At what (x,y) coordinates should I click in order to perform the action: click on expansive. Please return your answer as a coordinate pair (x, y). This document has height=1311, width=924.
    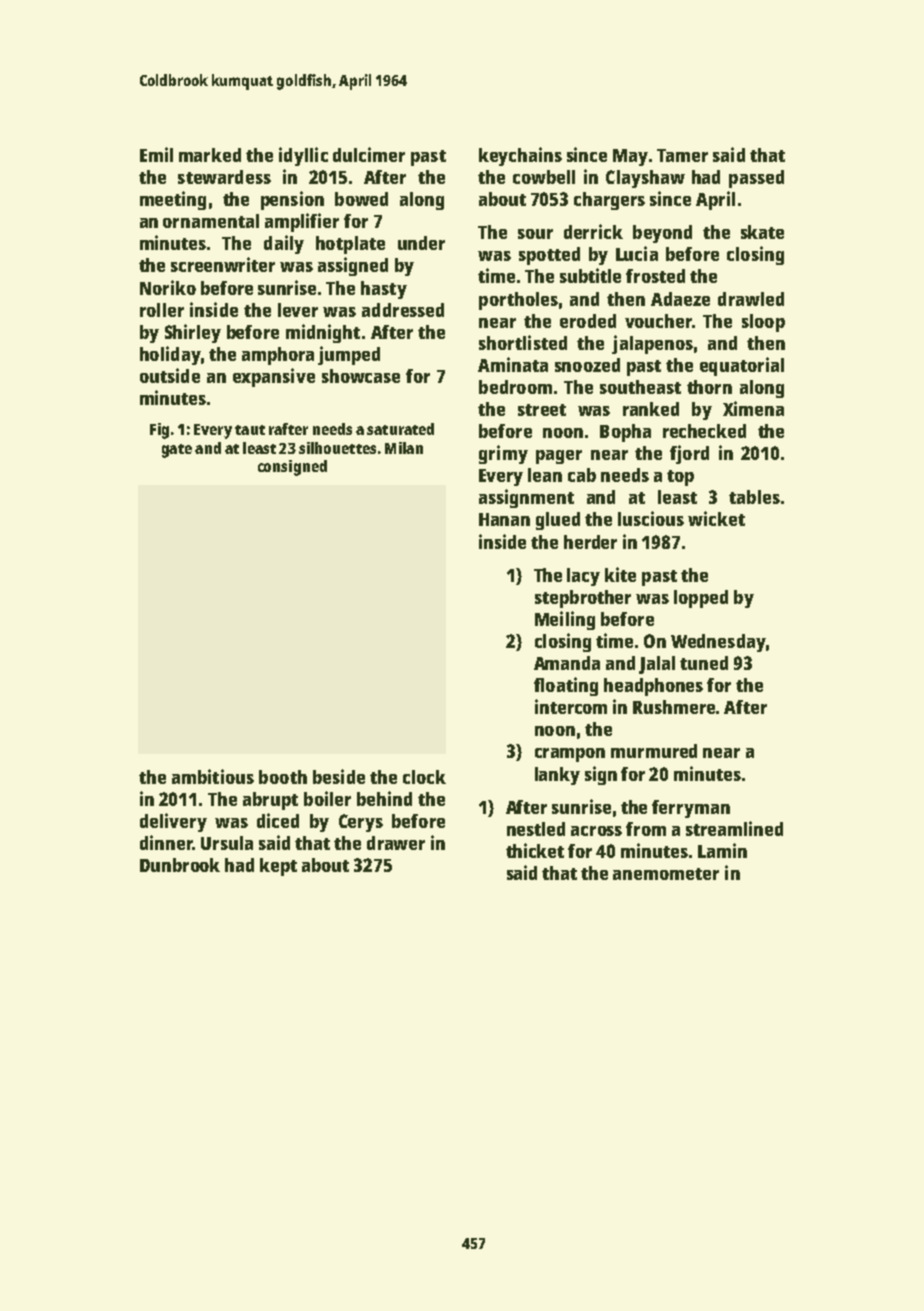
    Looking at the image, I should click on (274, 377).
